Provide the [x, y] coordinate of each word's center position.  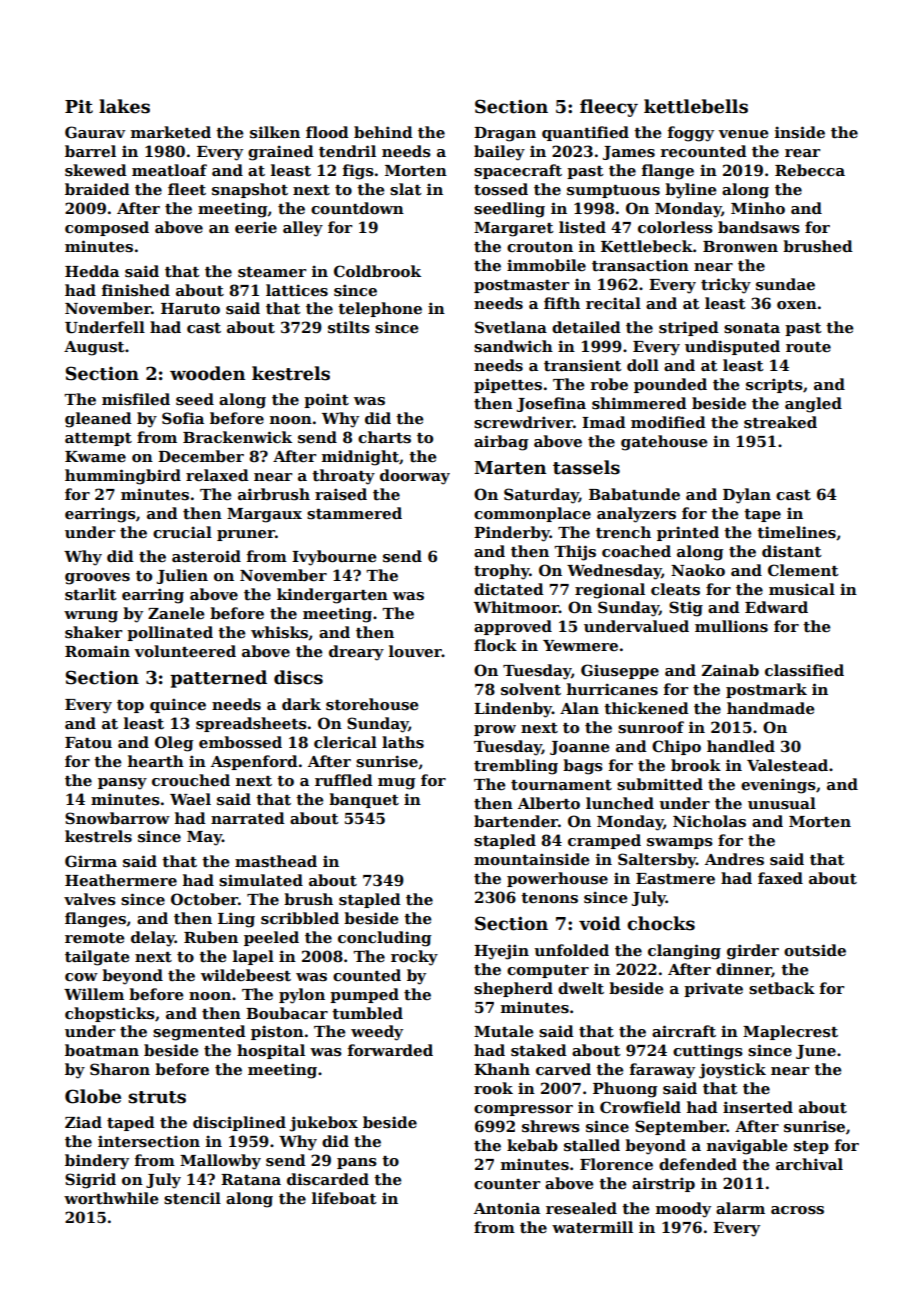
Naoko [698, 570]
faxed [780, 878]
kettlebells [696, 106]
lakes [124, 106]
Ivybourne [334, 558]
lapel [253, 957]
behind [383, 132]
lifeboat [344, 1198]
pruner [246, 535]
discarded [328, 1179]
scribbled [300, 918]
